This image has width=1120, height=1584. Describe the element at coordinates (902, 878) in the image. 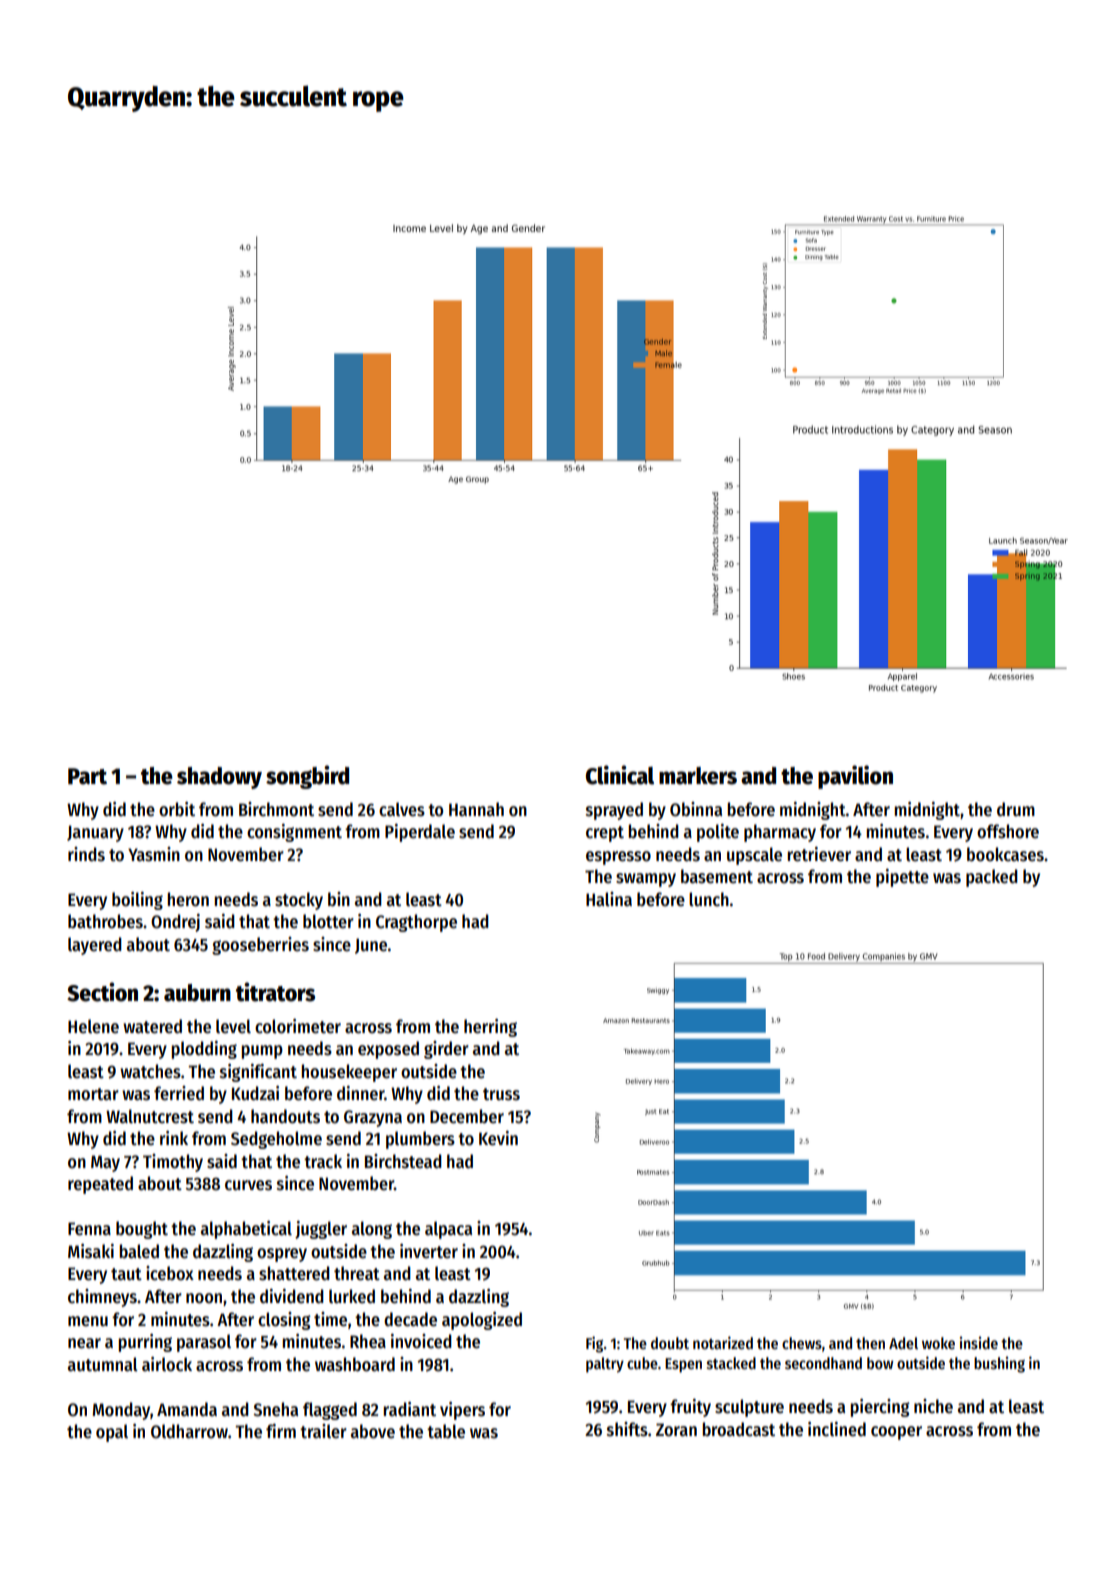

I see `pipette` at that location.
